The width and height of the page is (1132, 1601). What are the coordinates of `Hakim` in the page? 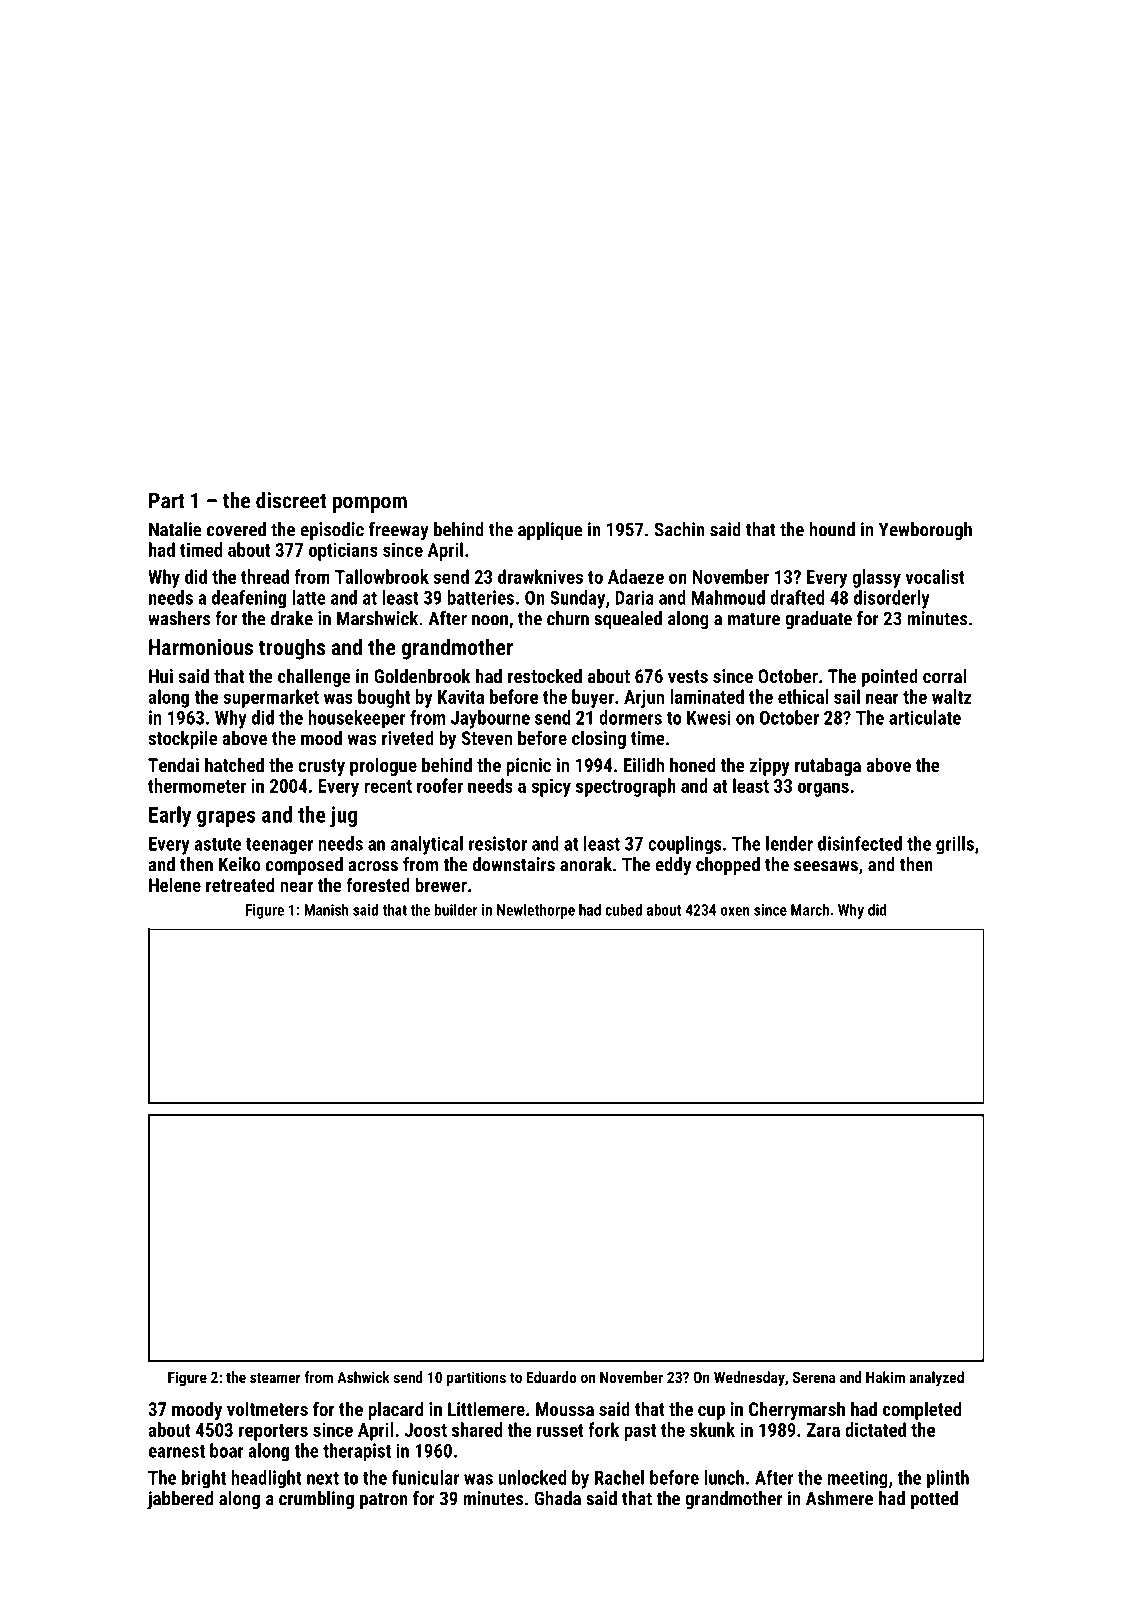 It's located at (885, 1377).
